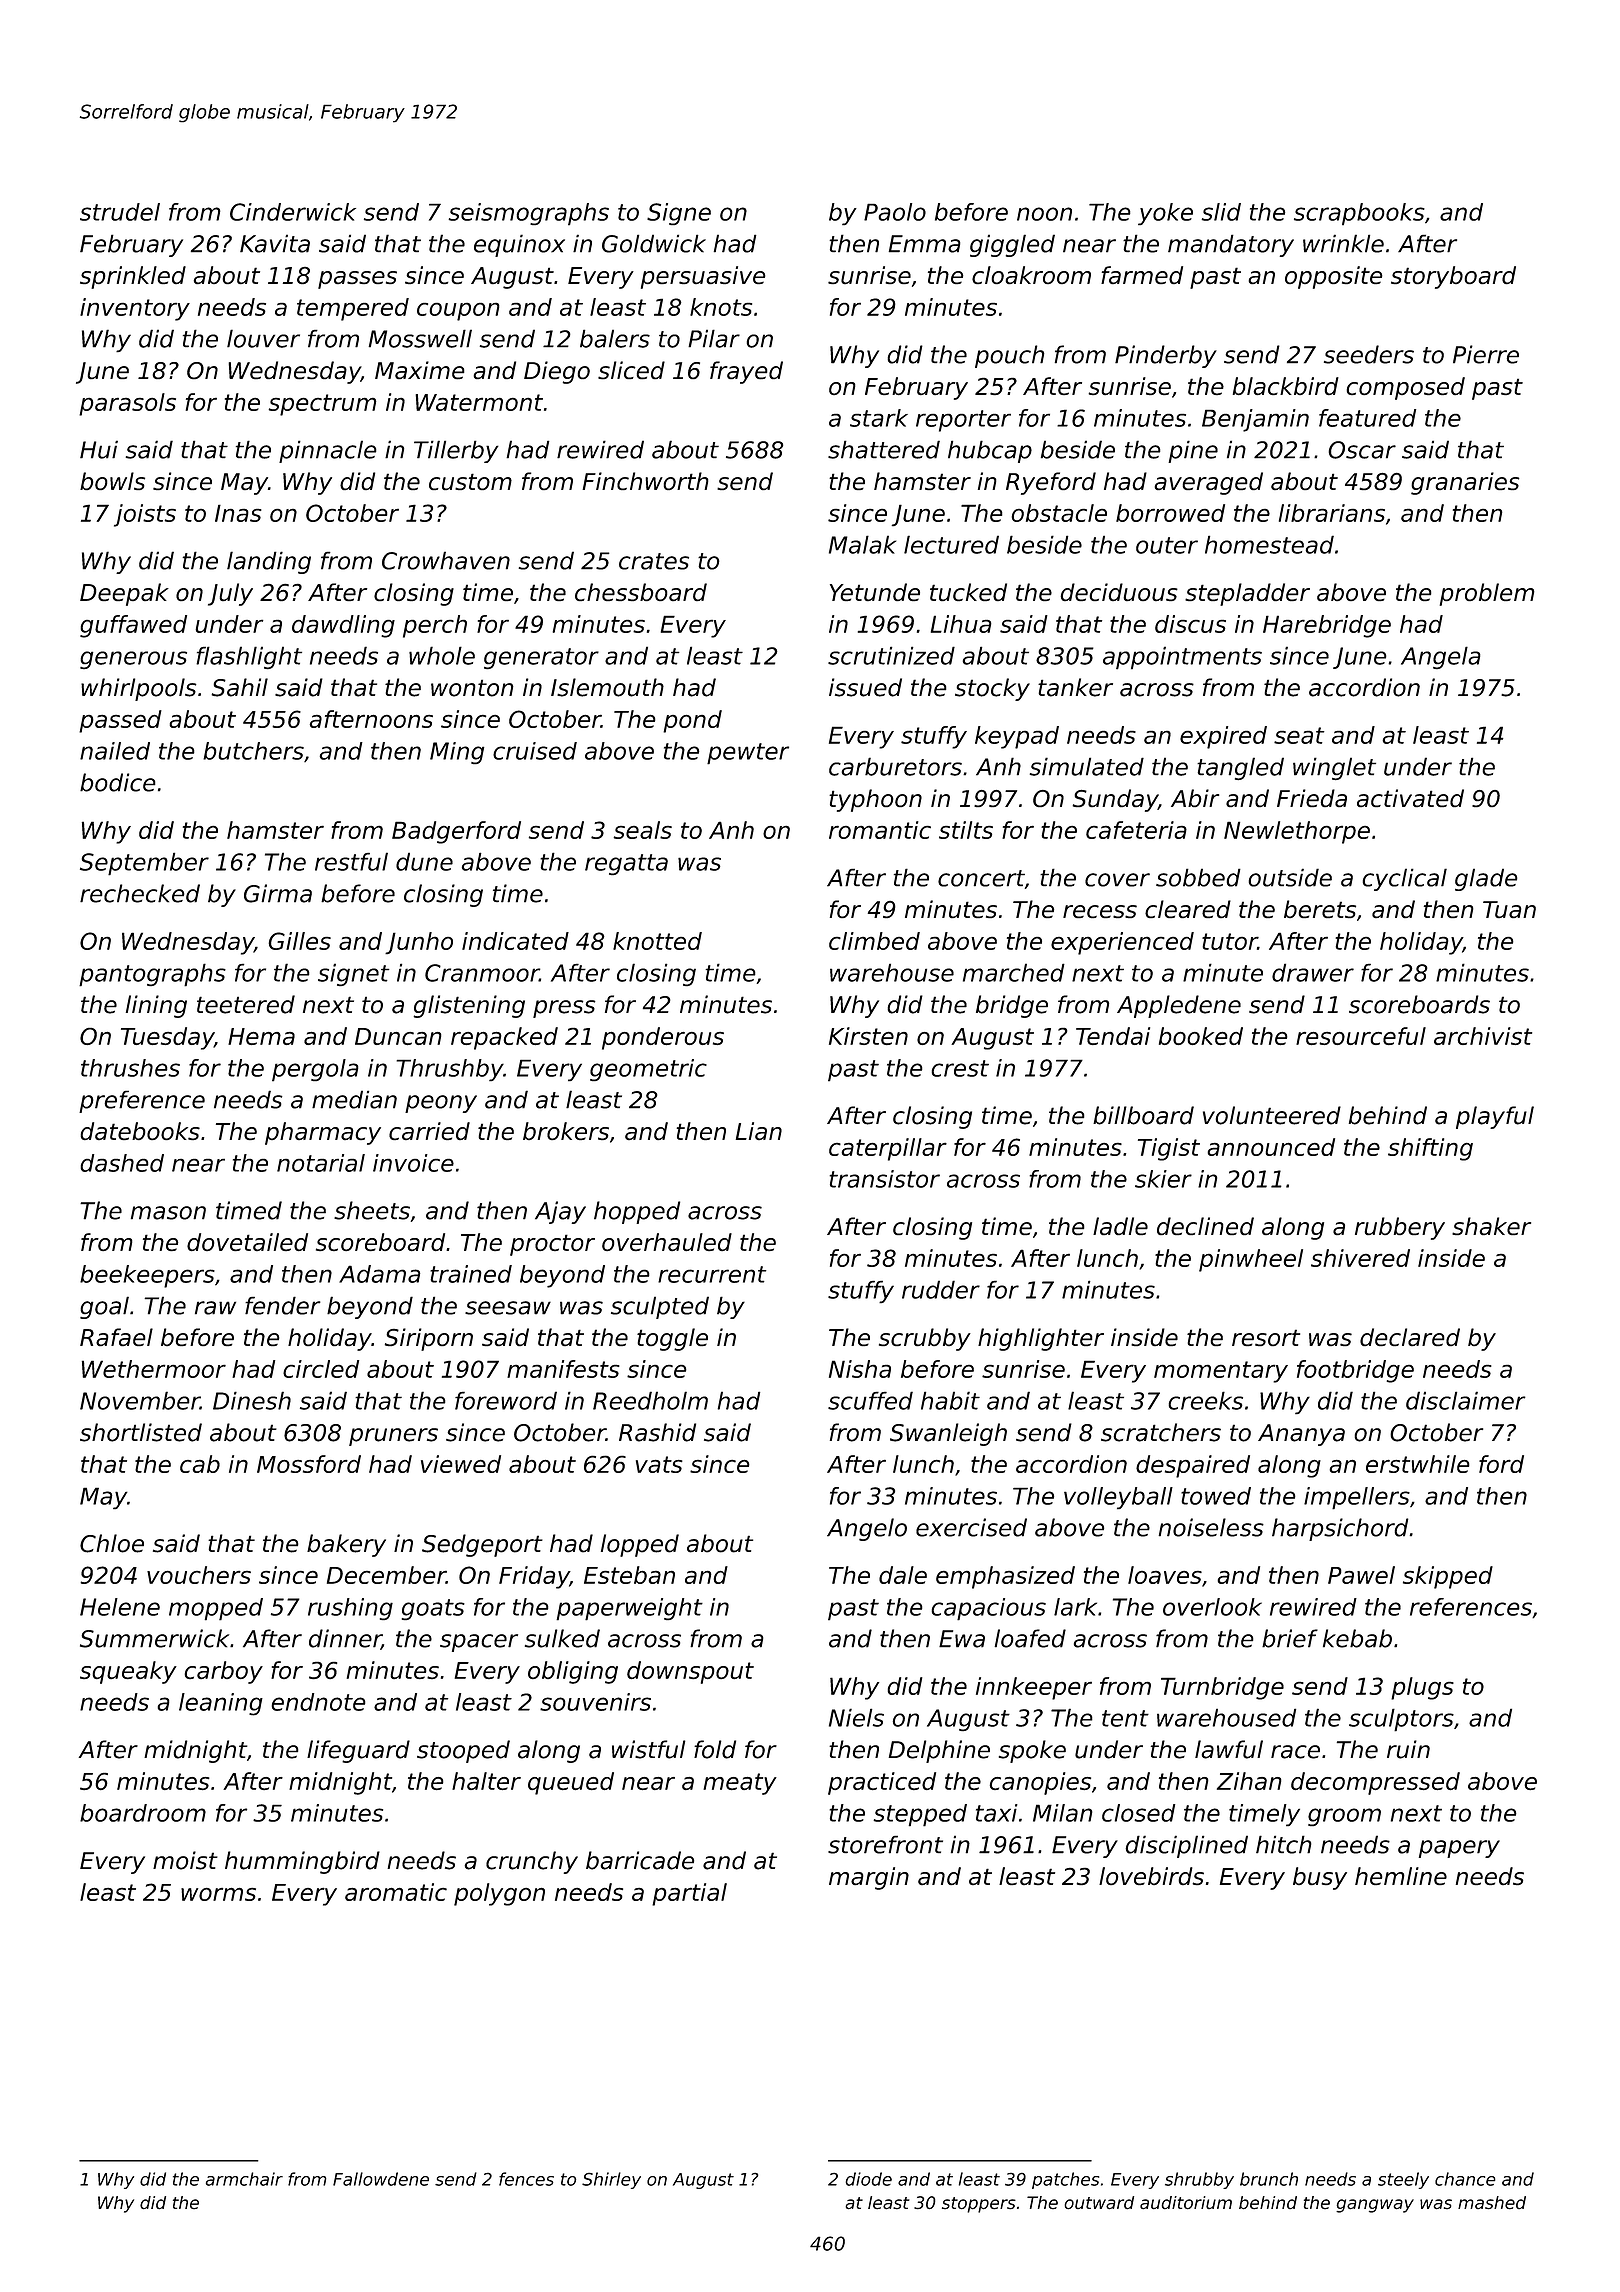  What do you see at coordinates (979, 2205) in the screenshot?
I see `stoppers` at bounding box center [979, 2205].
